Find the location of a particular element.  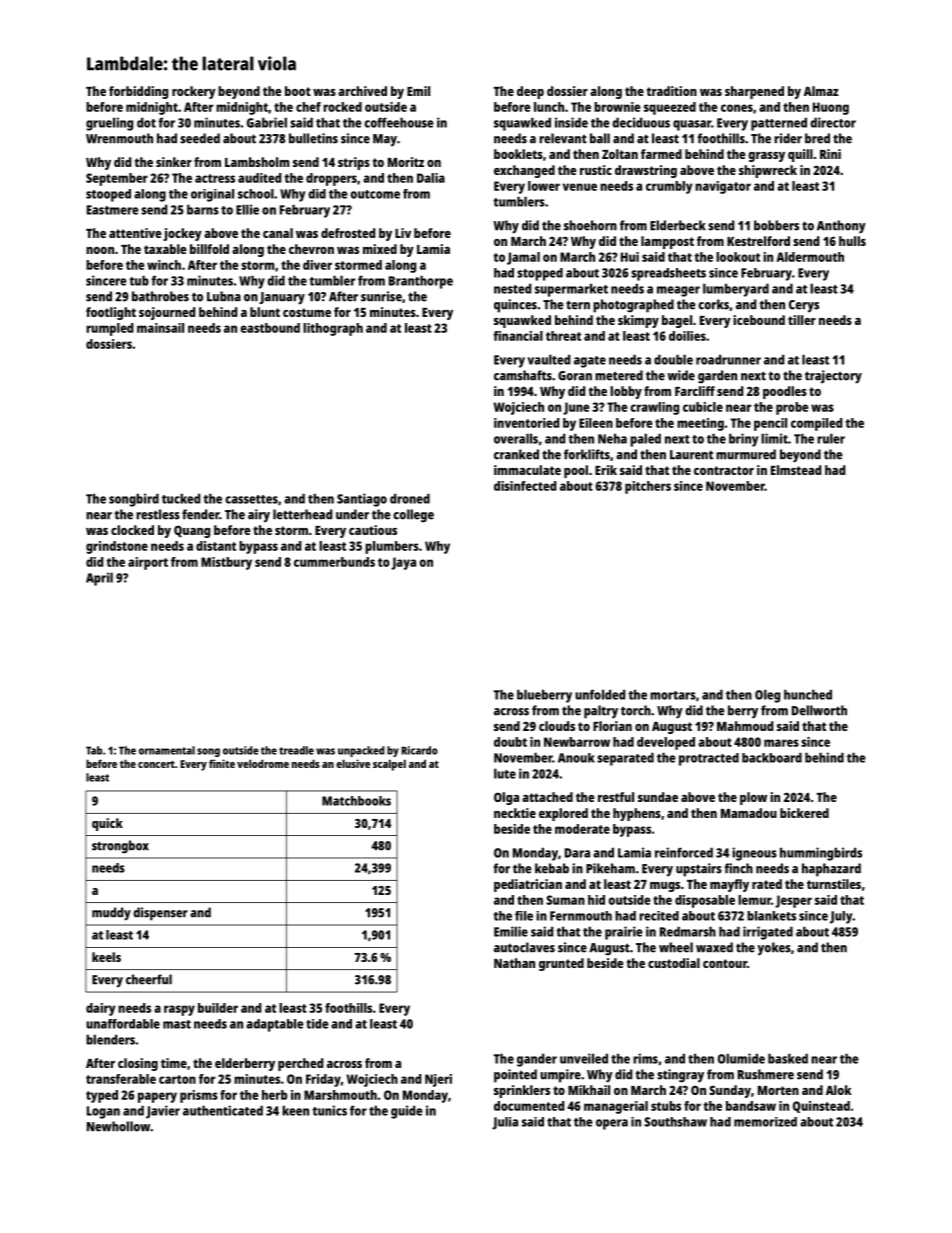

Dalia is located at coordinates (431, 178).
